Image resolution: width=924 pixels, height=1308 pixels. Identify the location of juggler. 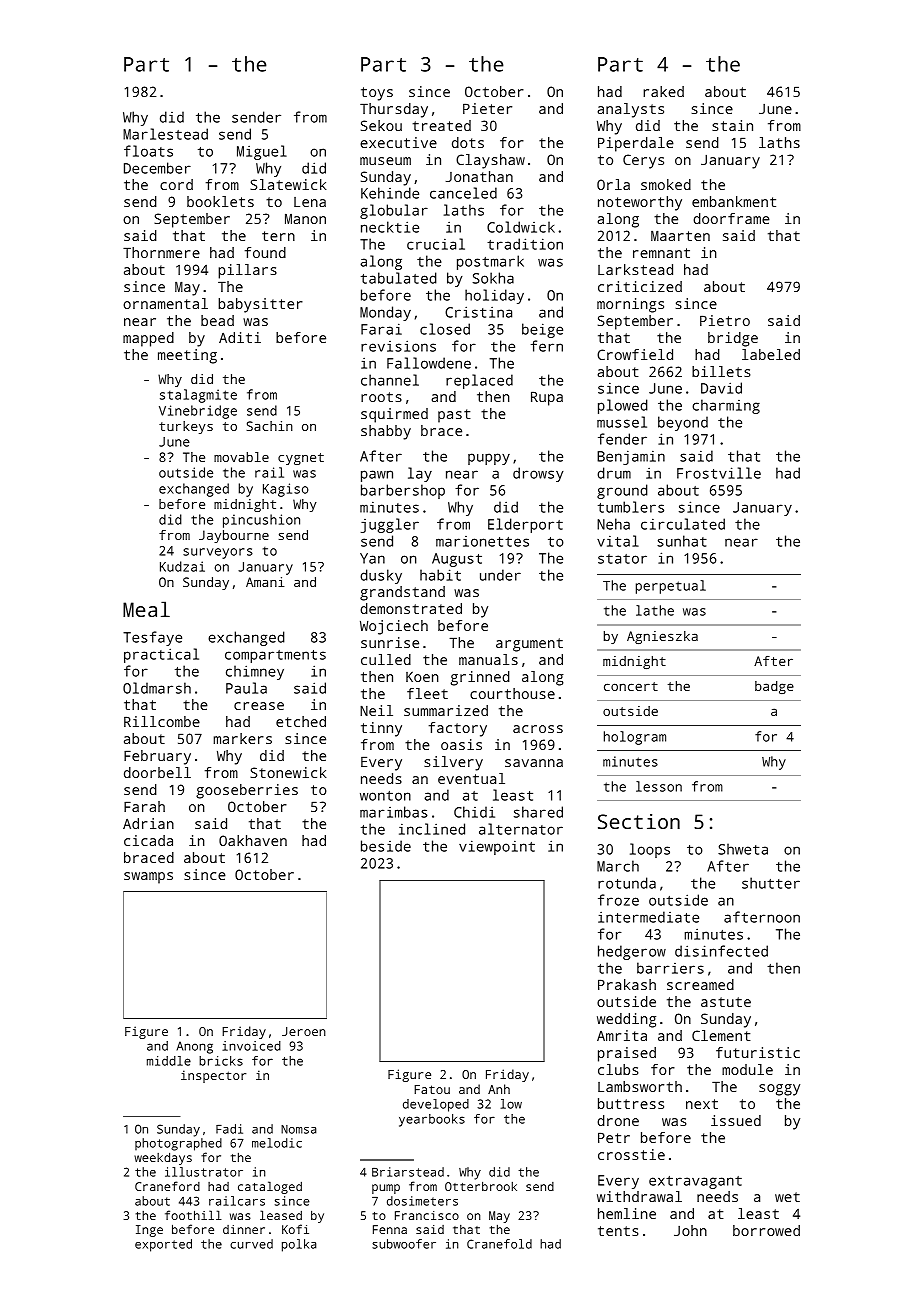
(390, 525).
